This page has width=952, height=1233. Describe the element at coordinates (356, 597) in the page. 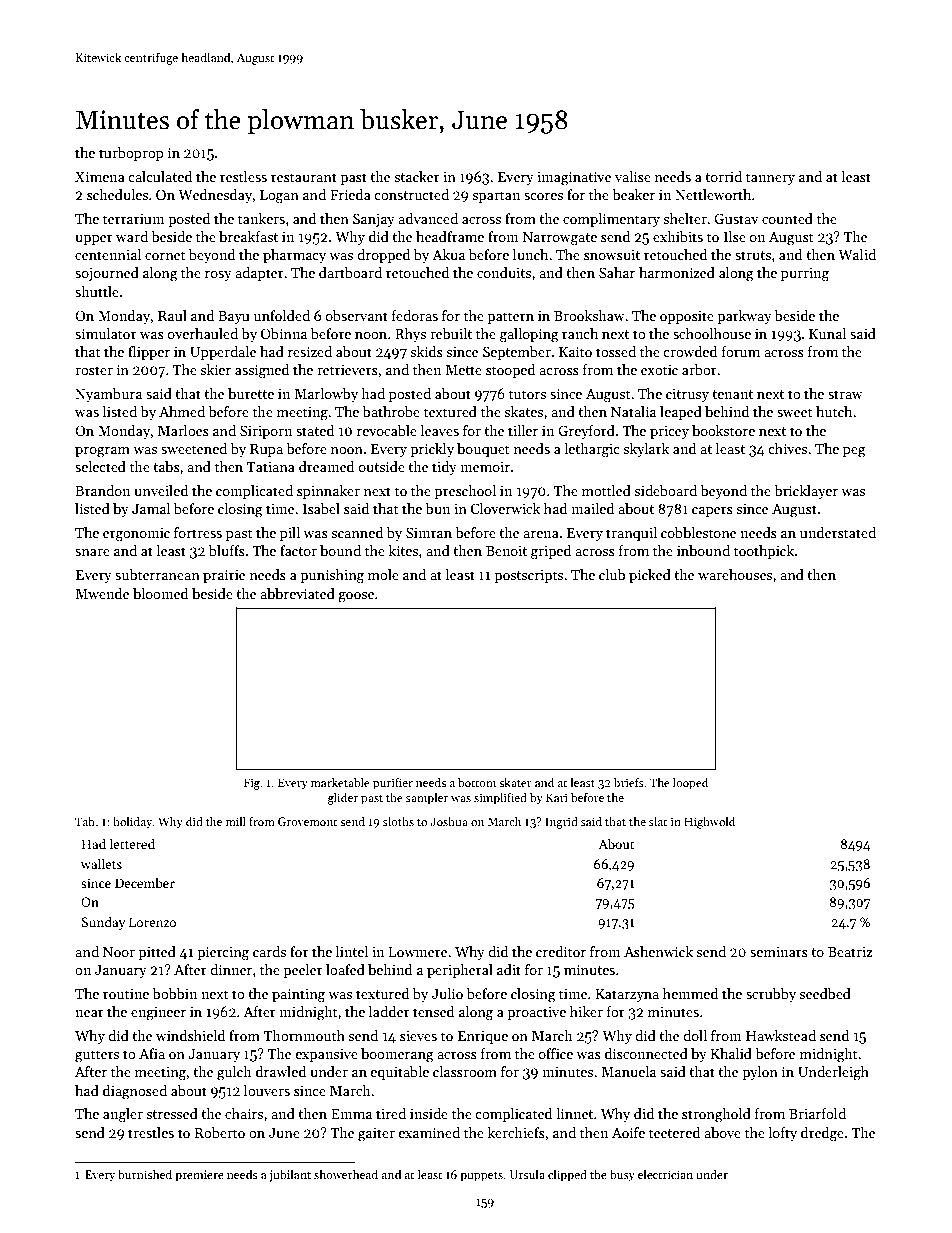

I see `goose` at that location.
